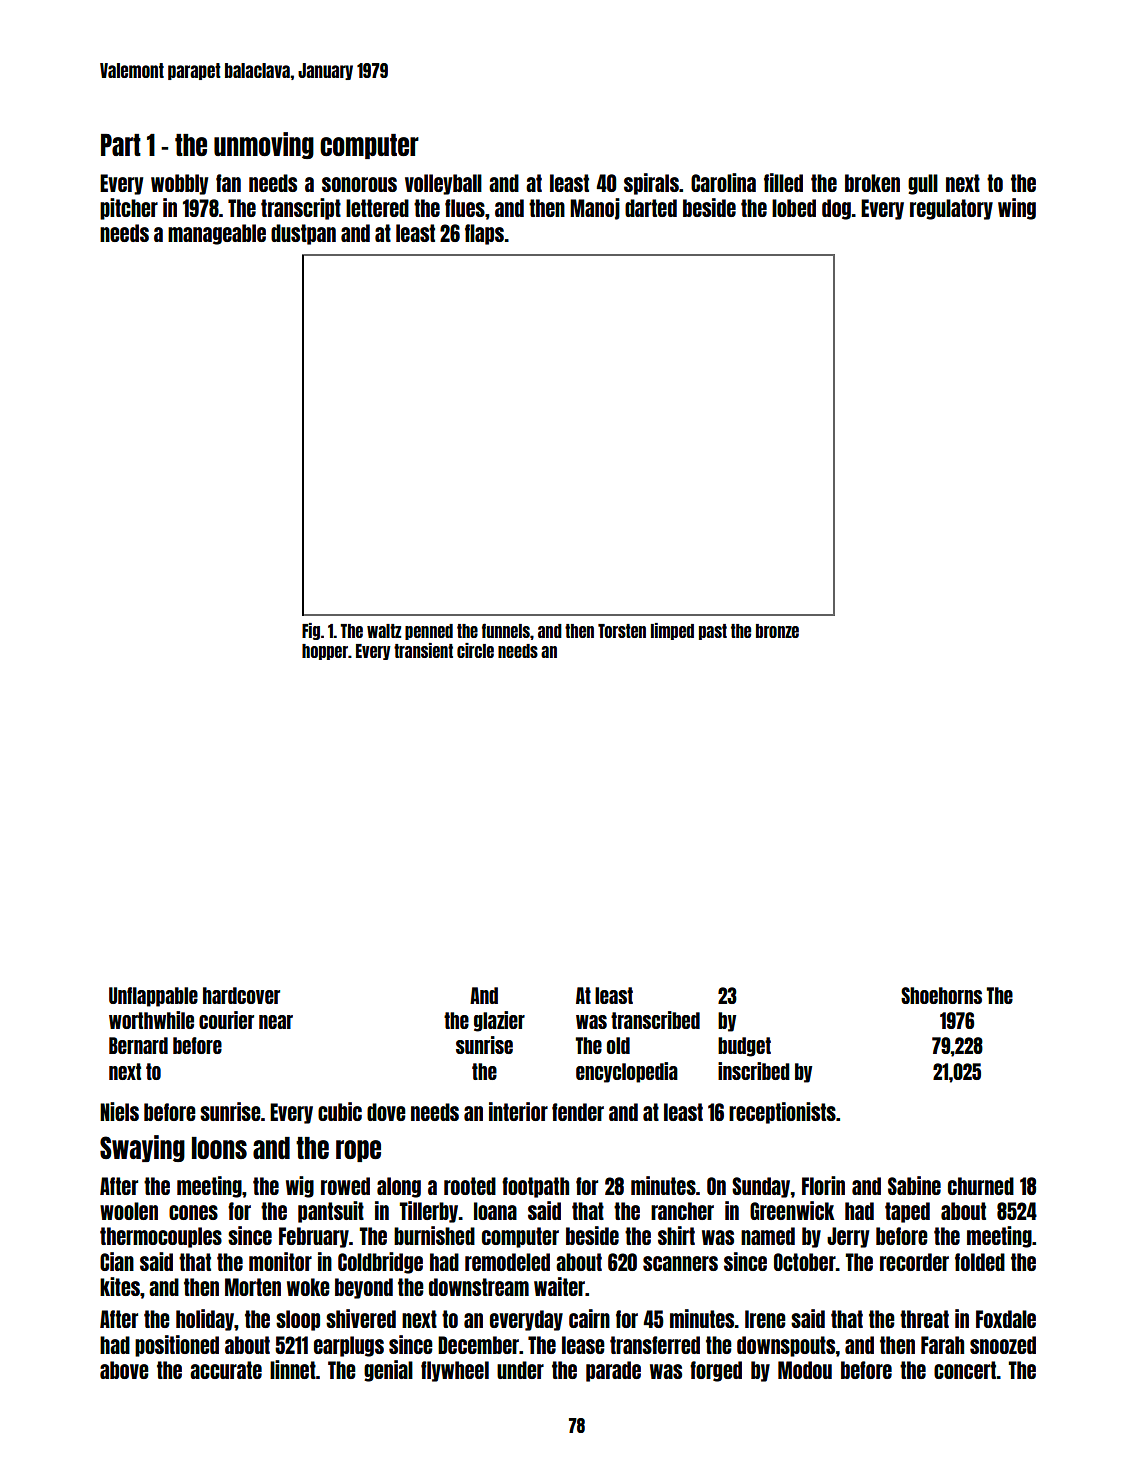 The height and width of the image is (1471, 1137). I want to click on spirals, so click(651, 184).
